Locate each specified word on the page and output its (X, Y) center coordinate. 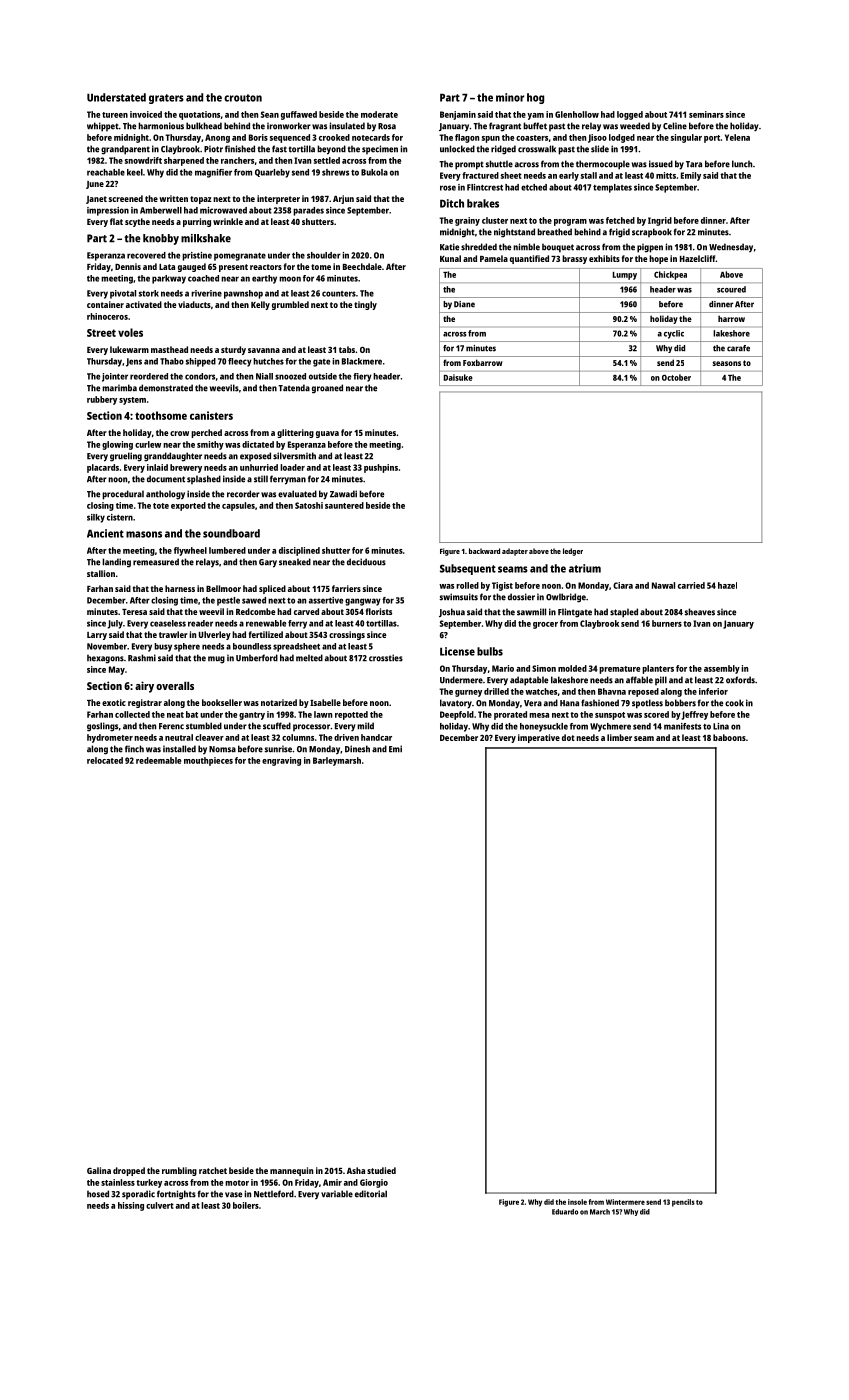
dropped (129, 1171)
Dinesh (357, 749)
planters (658, 669)
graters (166, 99)
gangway (363, 602)
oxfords (740, 680)
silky (96, 518)
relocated (105, 760)
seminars (706, 114)
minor (510, 97)
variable (337, 1194)
